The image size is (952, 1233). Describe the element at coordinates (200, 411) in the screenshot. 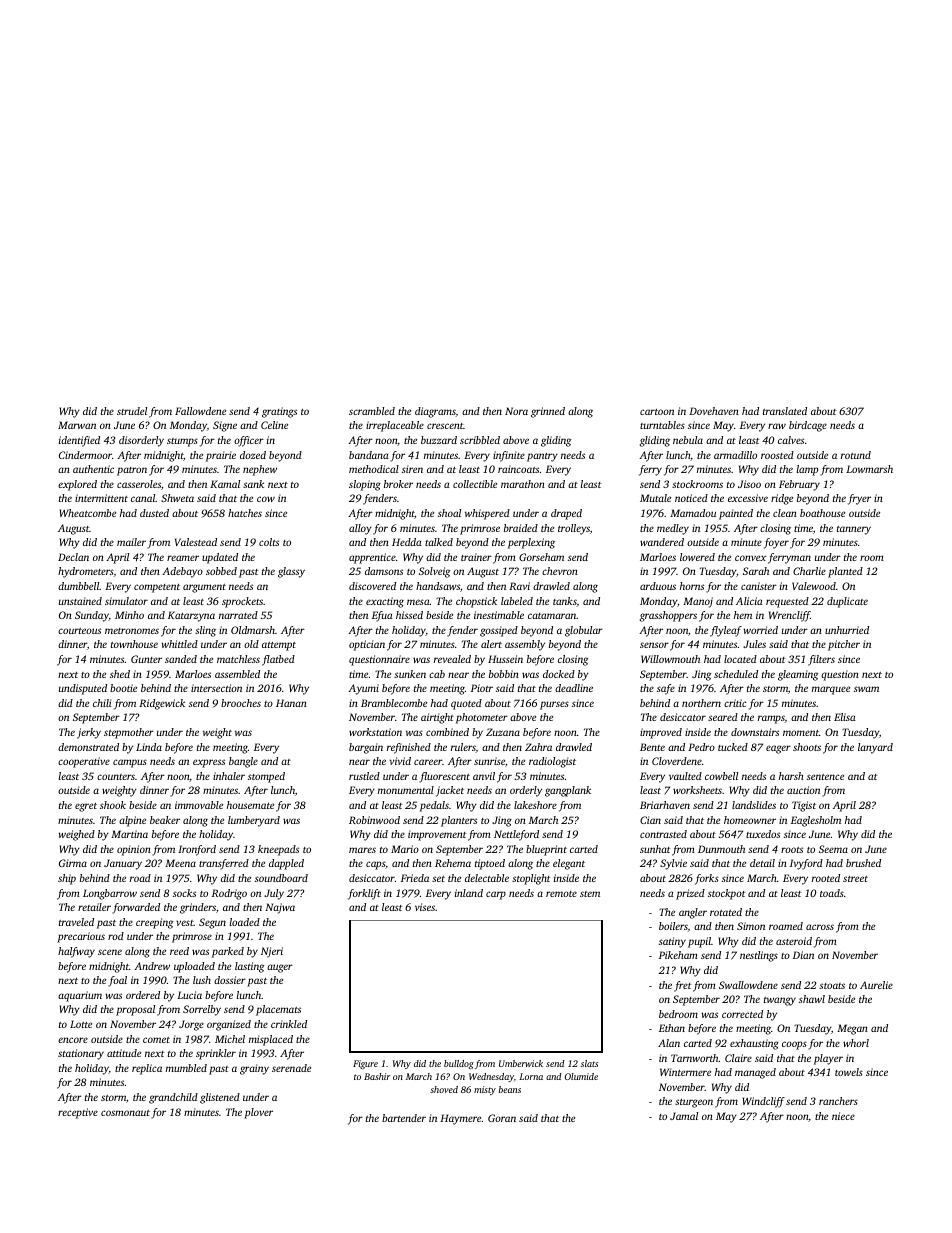

I see `Fallowdene` at that location.
